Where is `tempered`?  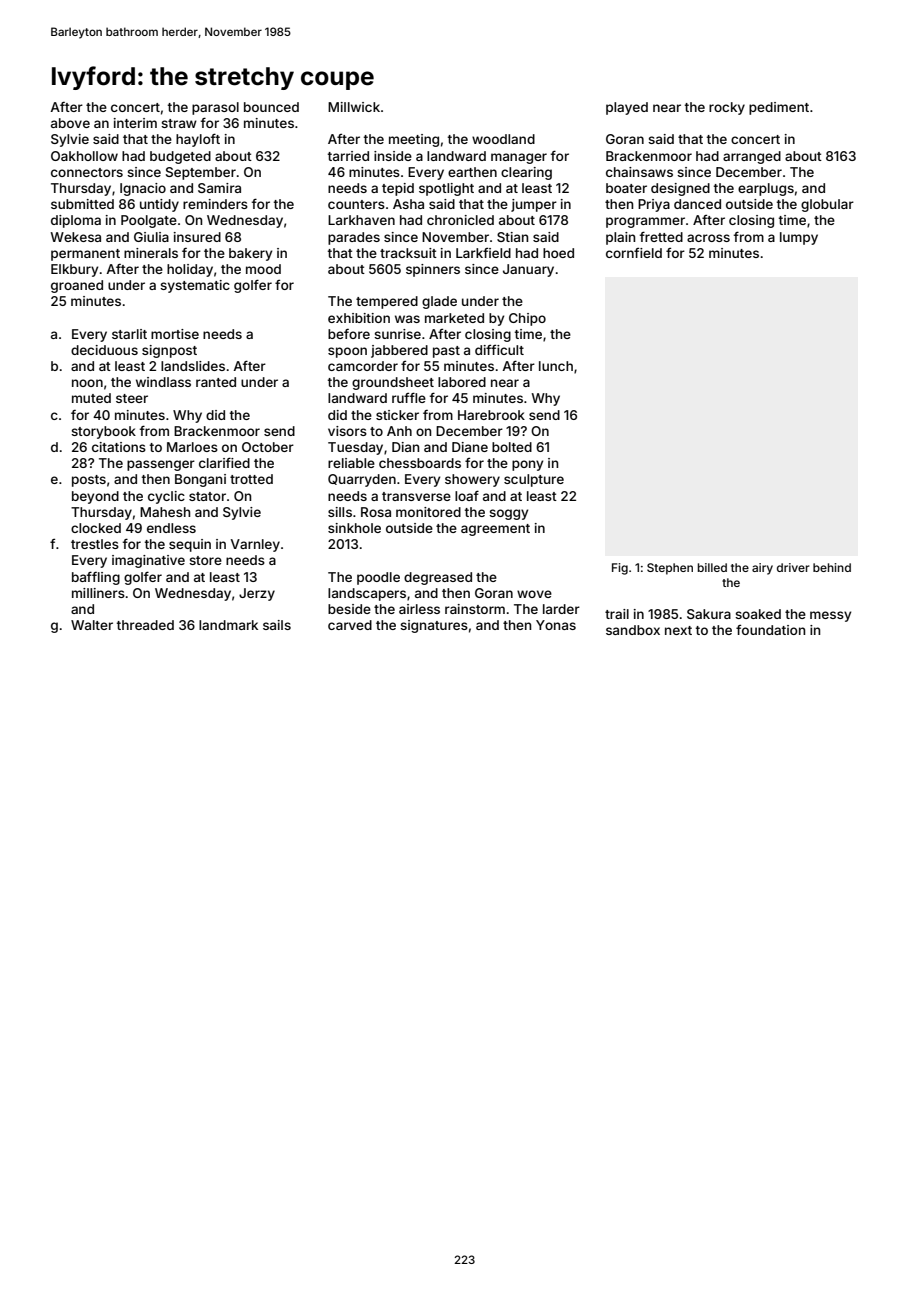 tempered is located at coordinates (387, 302).
